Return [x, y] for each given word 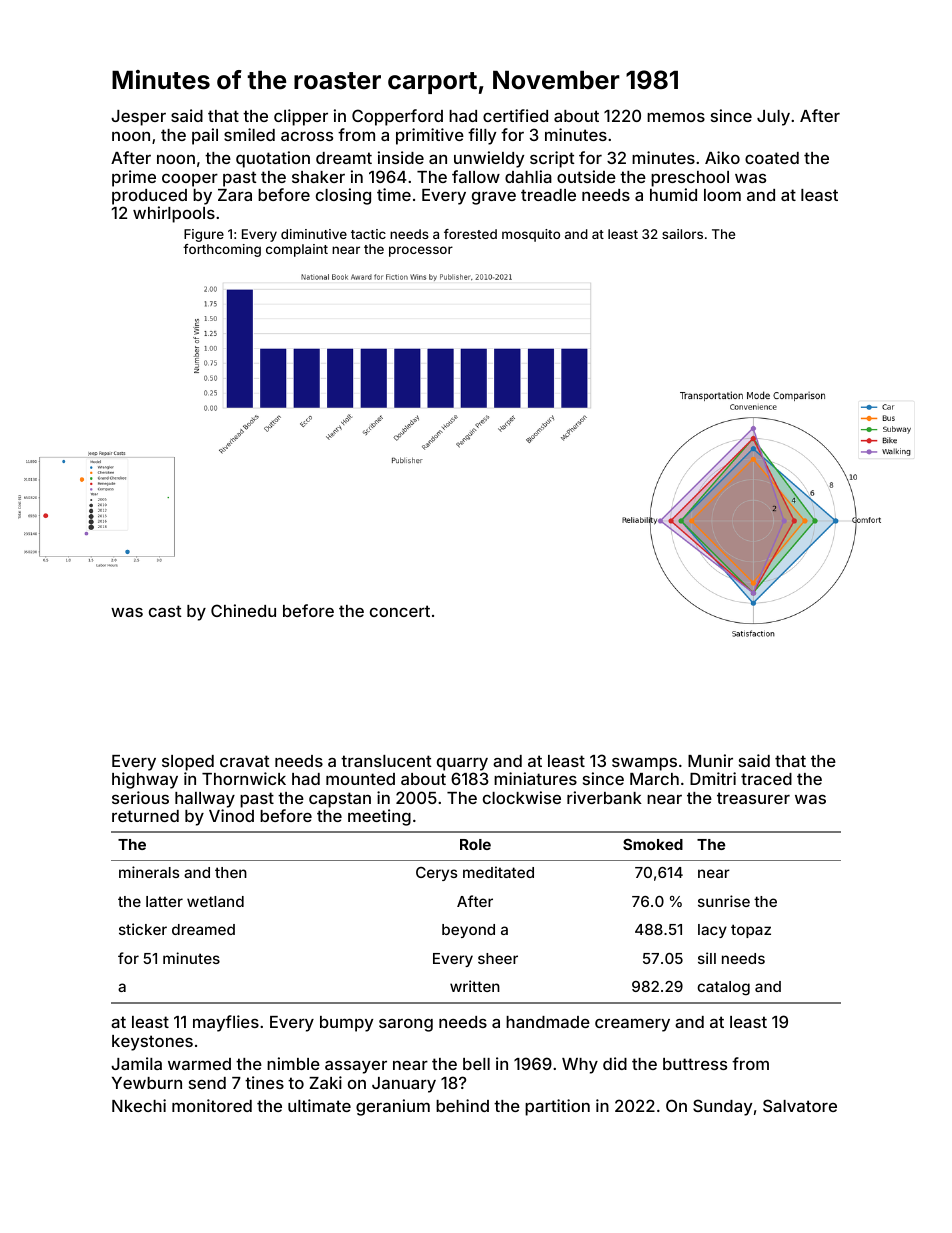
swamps [644, 764]
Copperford [397, 117]
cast [165, 611]
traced [766, 779]
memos [676, 117]
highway [145, 780]
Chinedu [243, 610]
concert [400, 611]
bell [476, 1064]
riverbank [604, 797]
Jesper [138, 118]
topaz [751, 931]
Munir [710, 760]
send [207, 1083]
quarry [462, 764]
